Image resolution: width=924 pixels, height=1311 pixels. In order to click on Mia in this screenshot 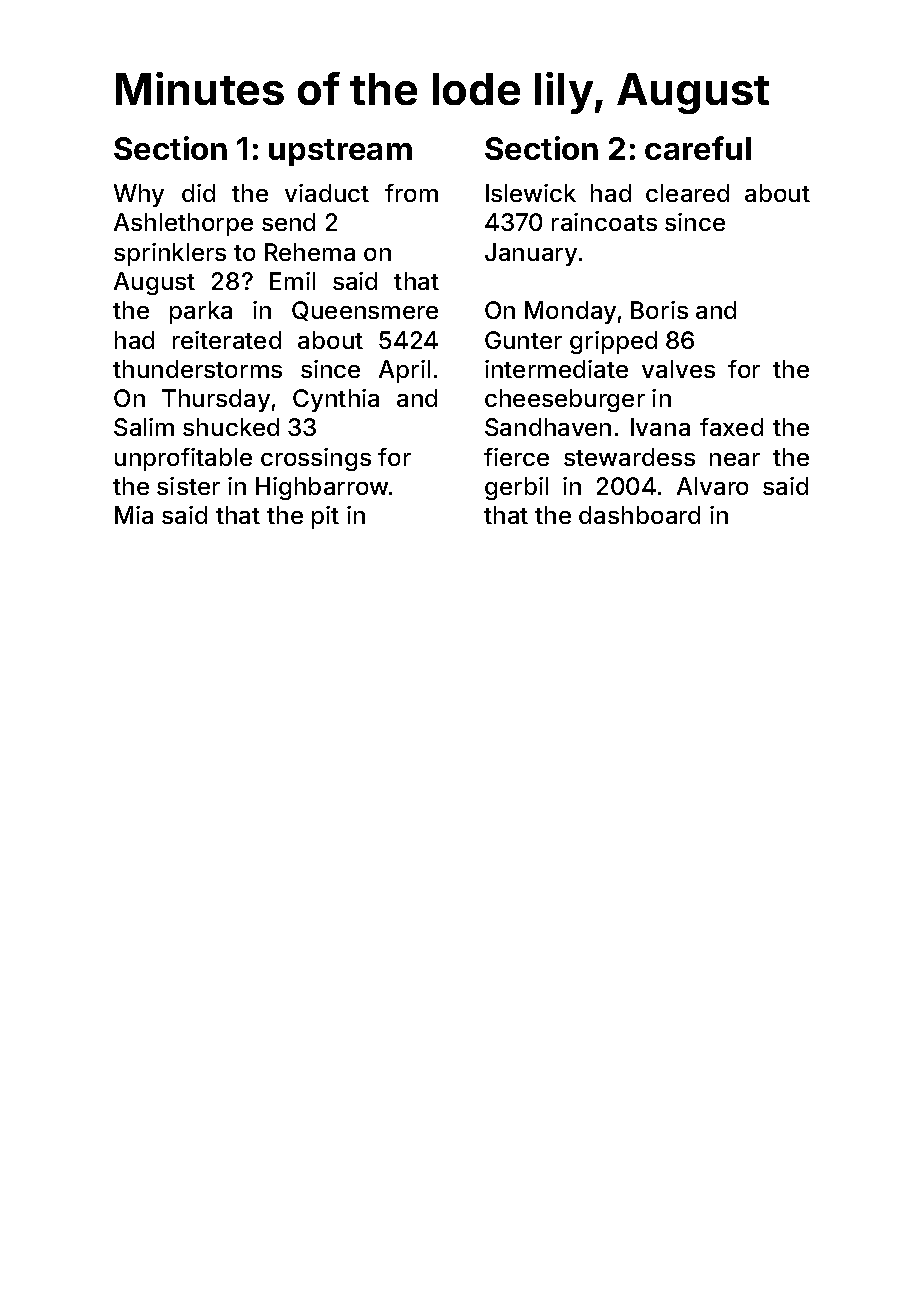, I will do `click(134, 515)`.
